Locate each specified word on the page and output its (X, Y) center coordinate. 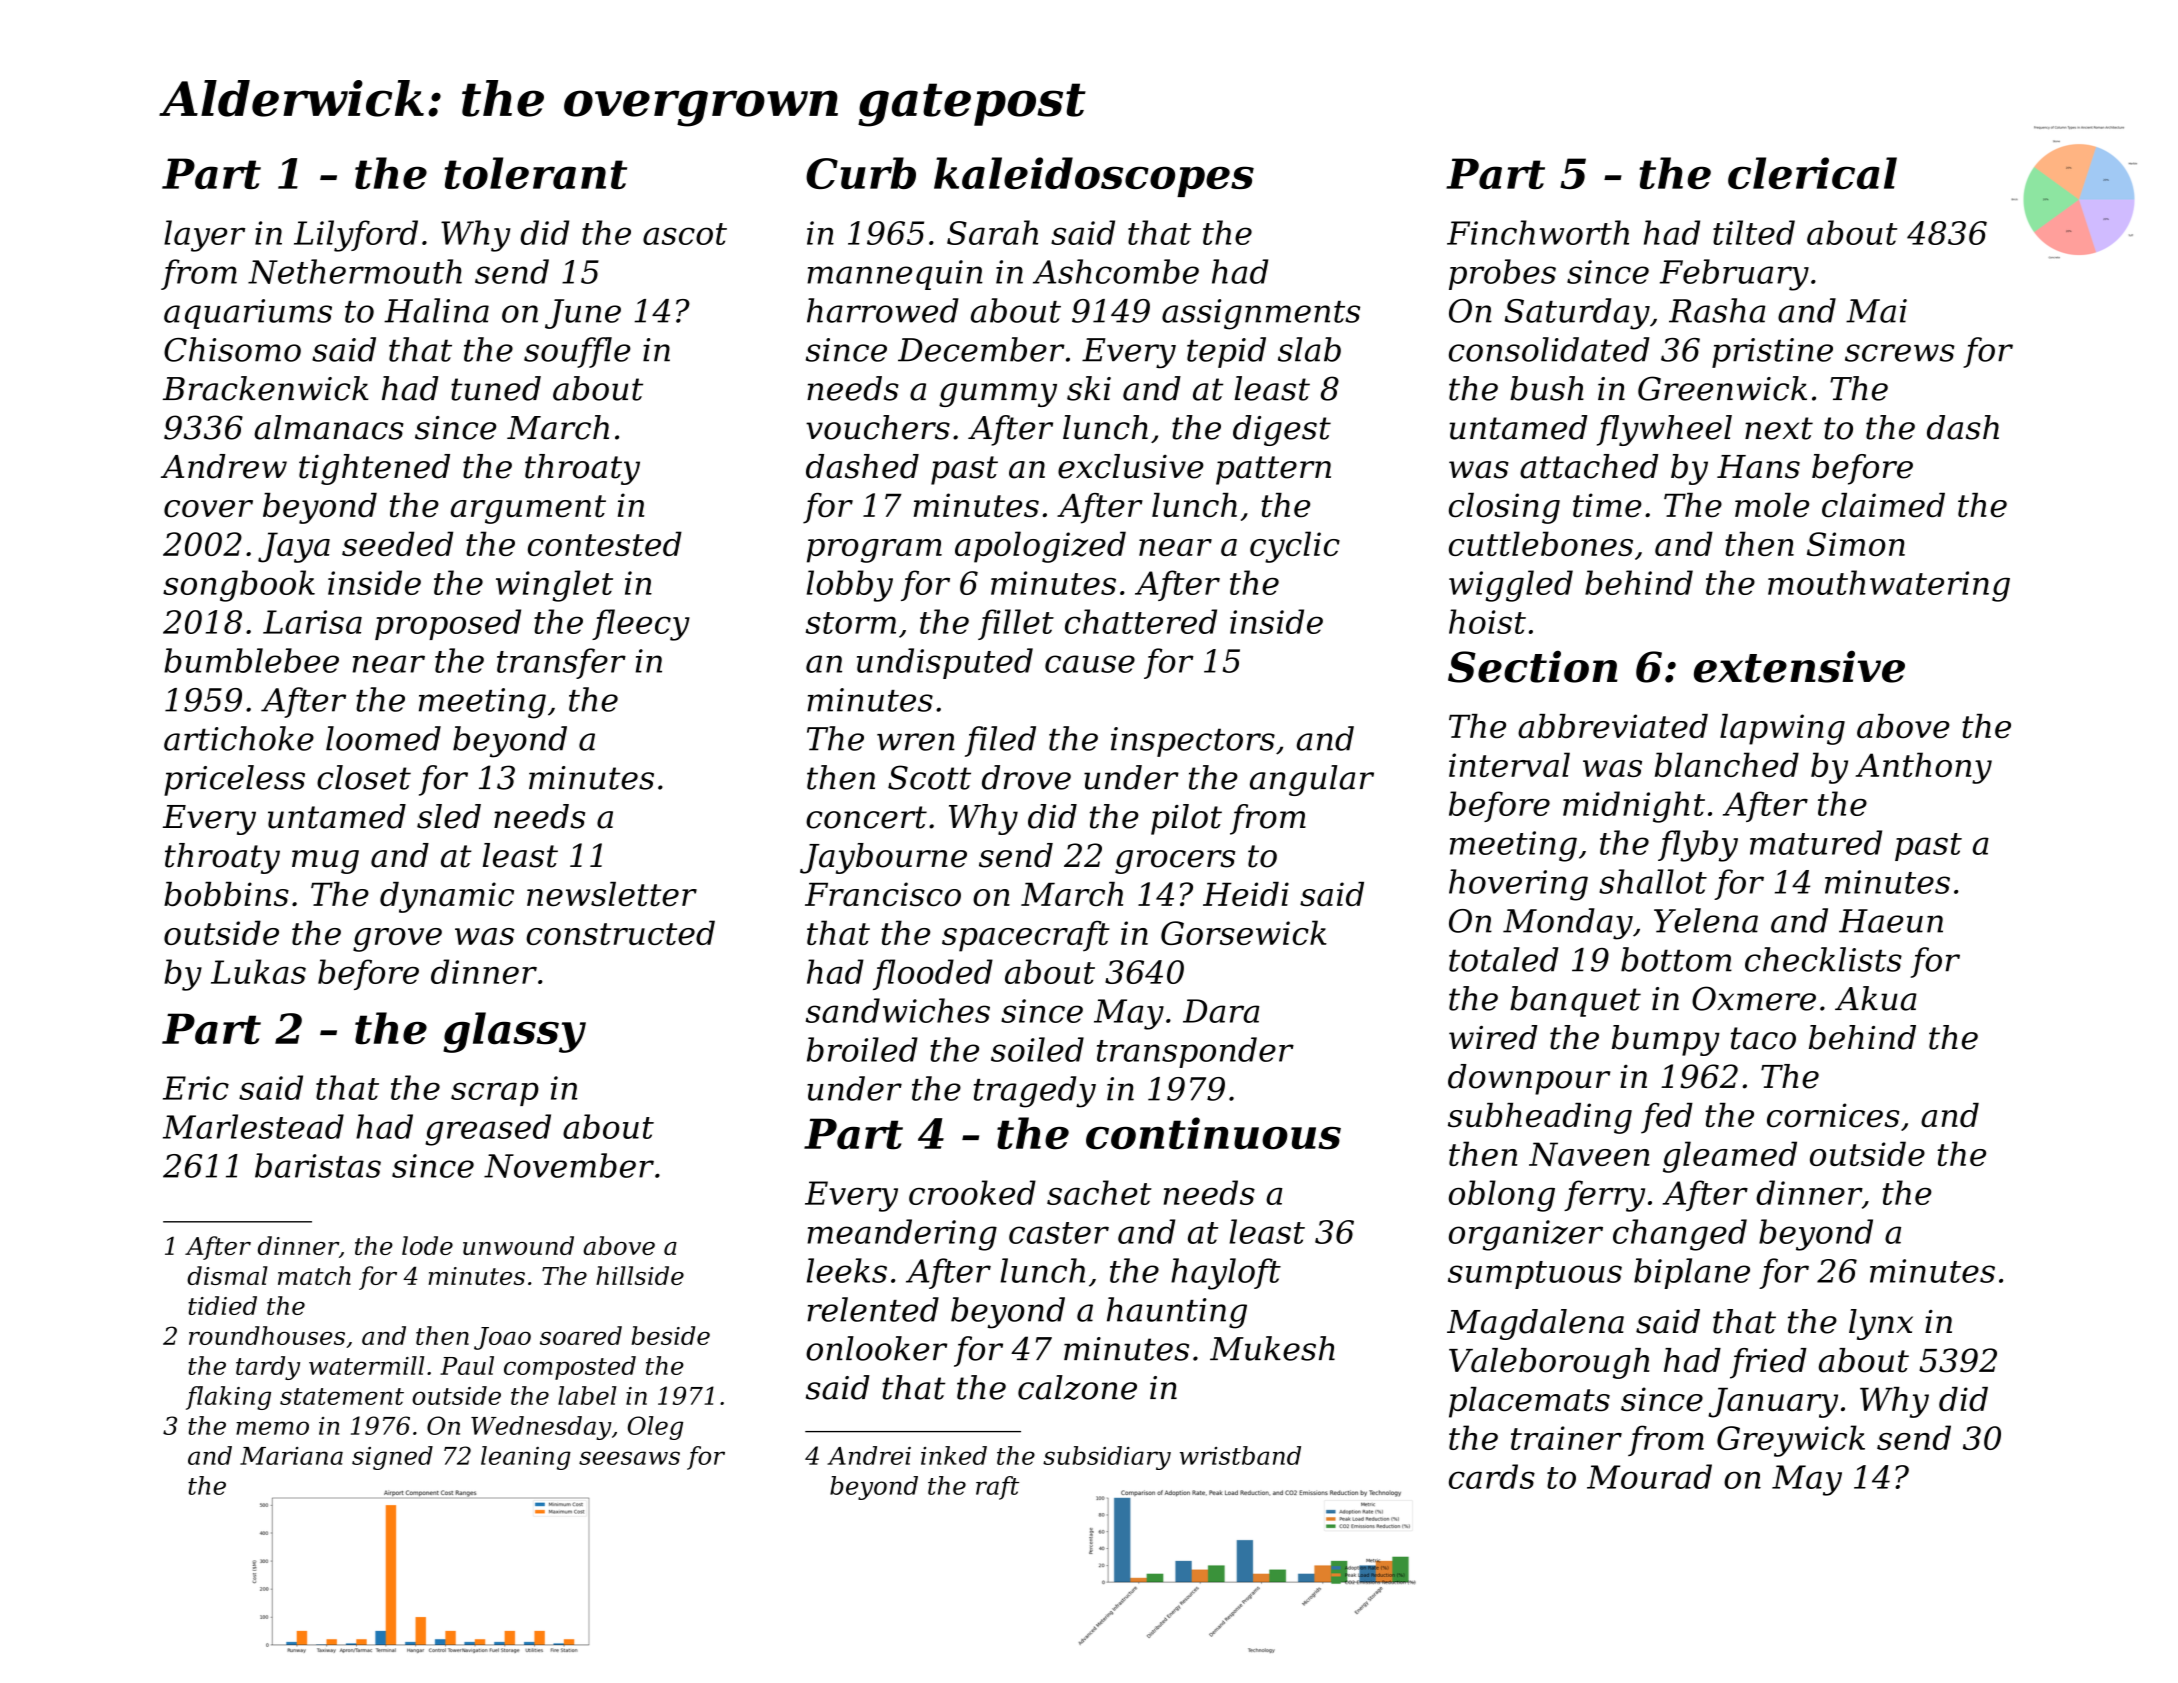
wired (1493, 1037)
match (314, 1275)
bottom (1676, 959)
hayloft (1226, 1274)
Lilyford (356, 236)
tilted (1754, 232)
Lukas (258, 971)
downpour (1529, 1079)
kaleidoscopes (1094, 177)
